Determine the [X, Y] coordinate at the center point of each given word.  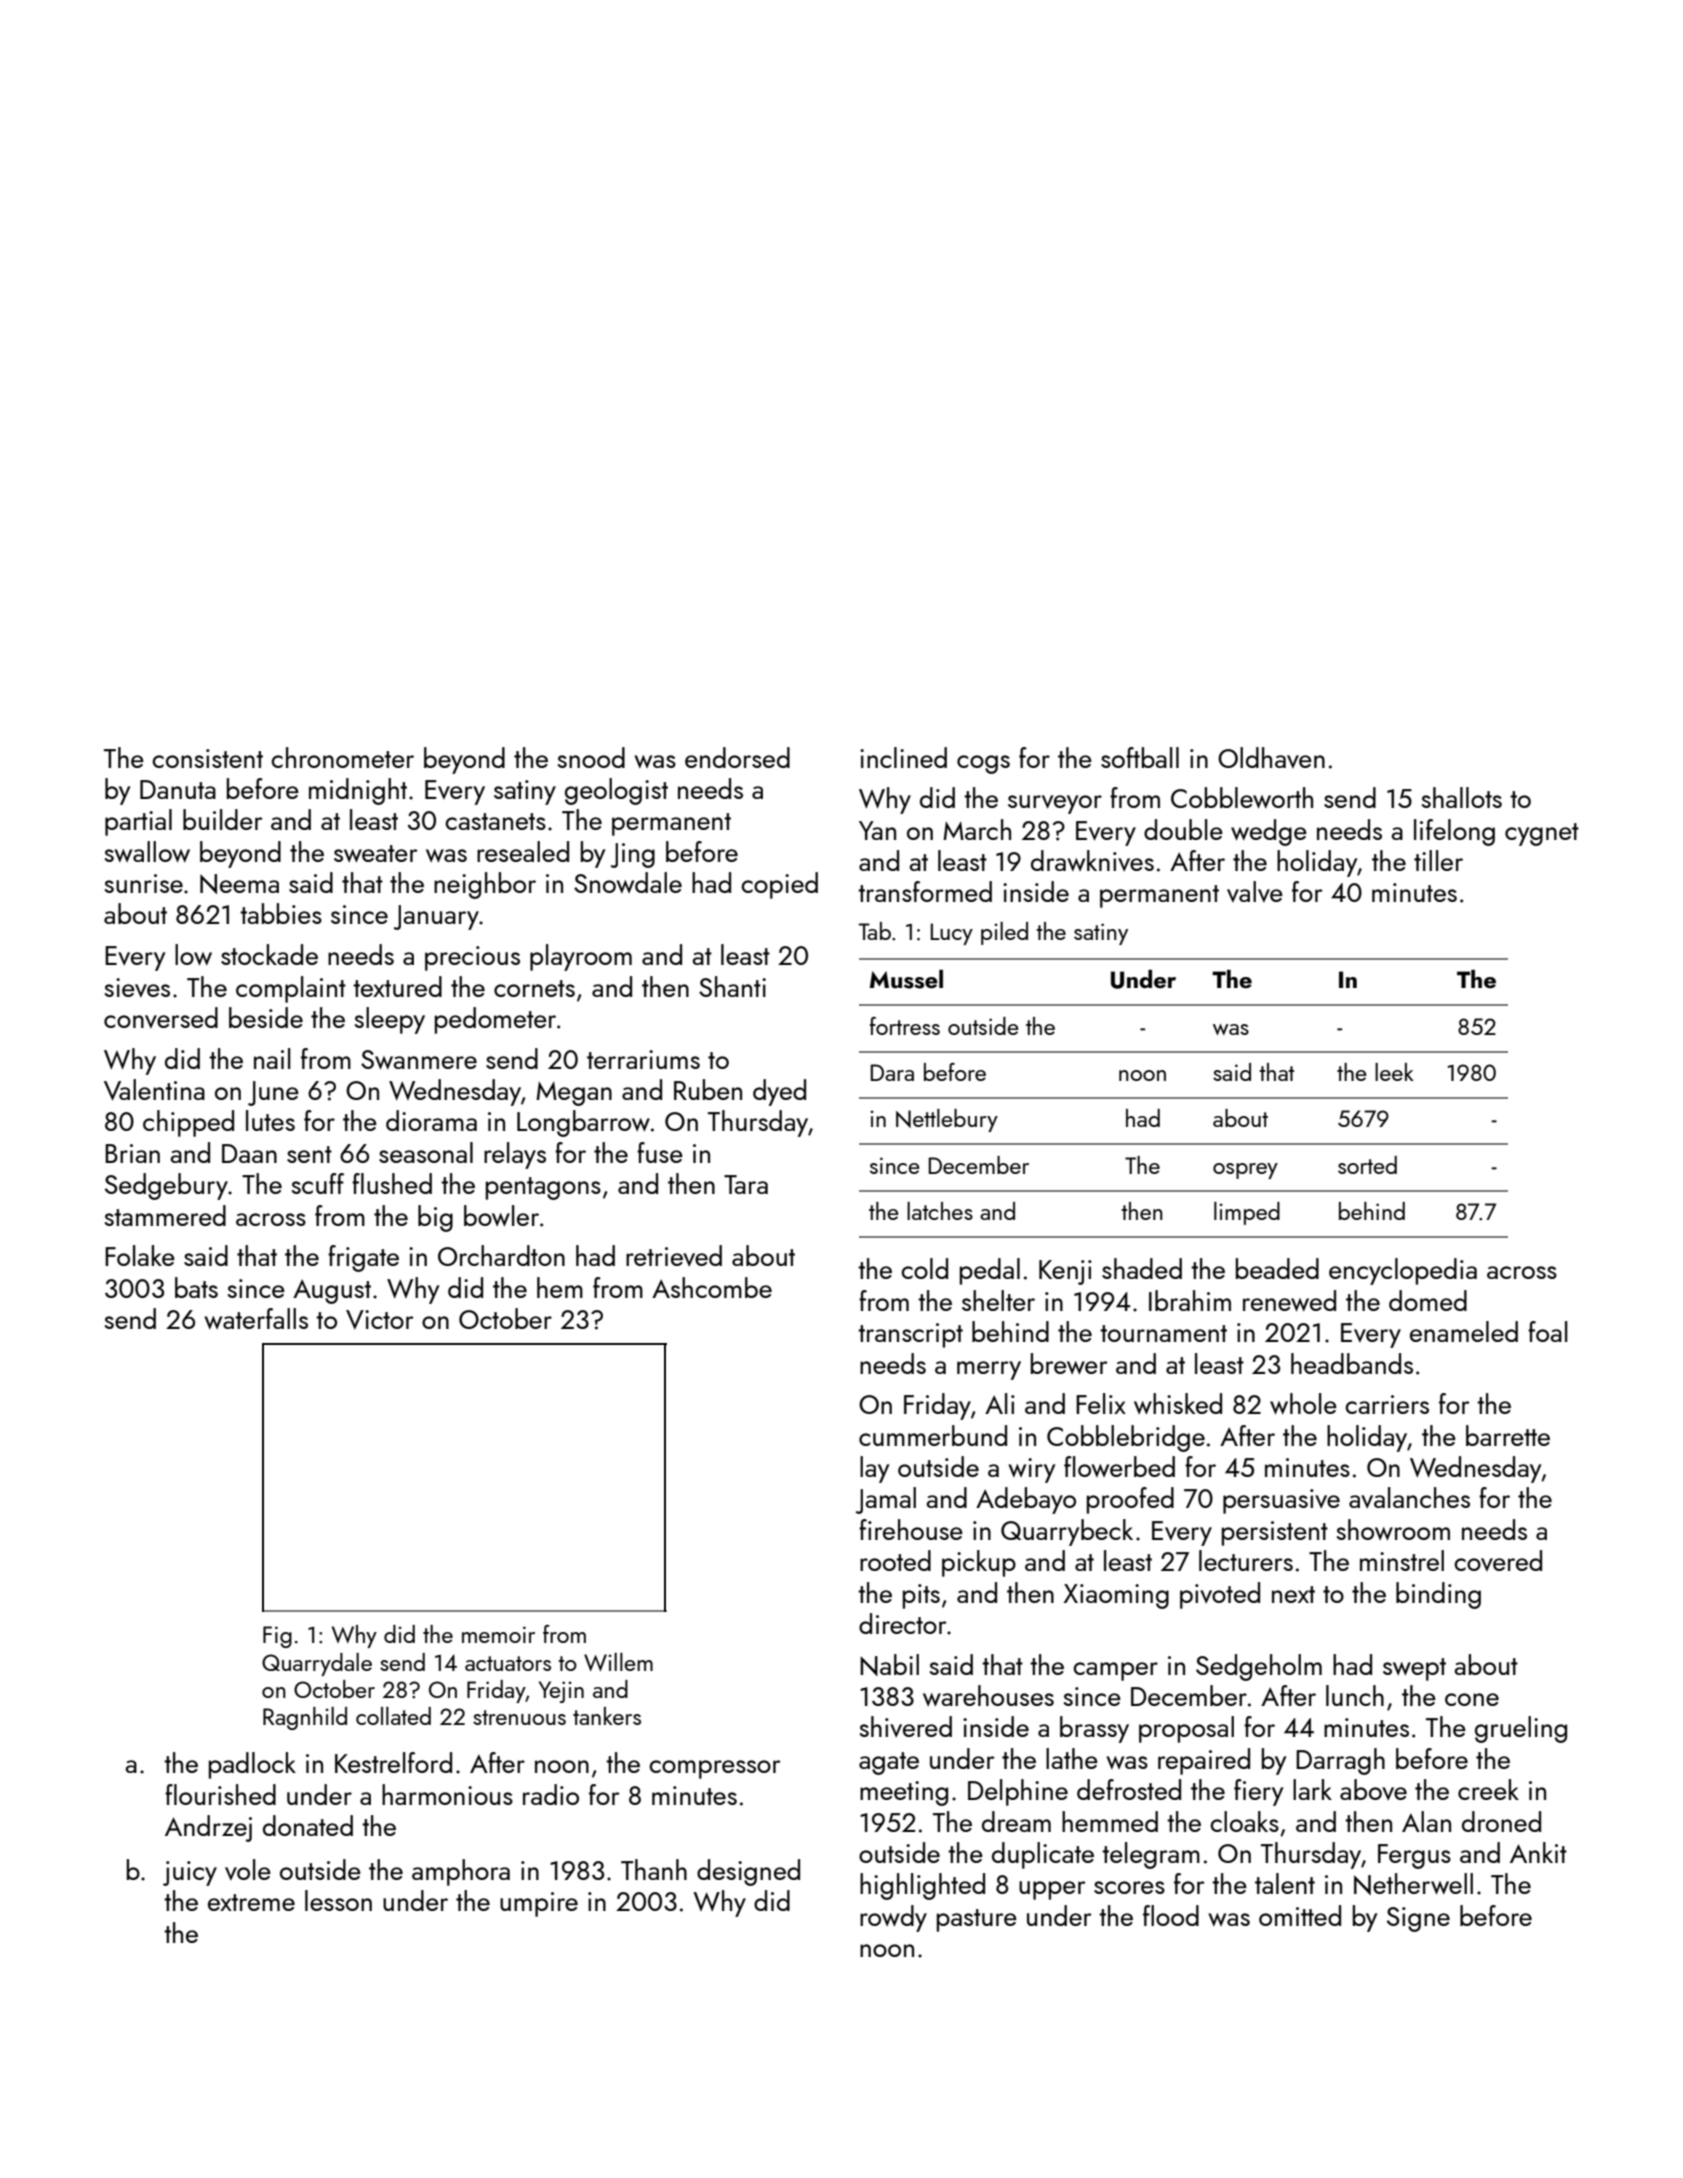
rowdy [893, 1918]
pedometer [495, 1020]
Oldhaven [1271, 757]
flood [1171, 1915]
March [977, 829]
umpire [539, 1904]
